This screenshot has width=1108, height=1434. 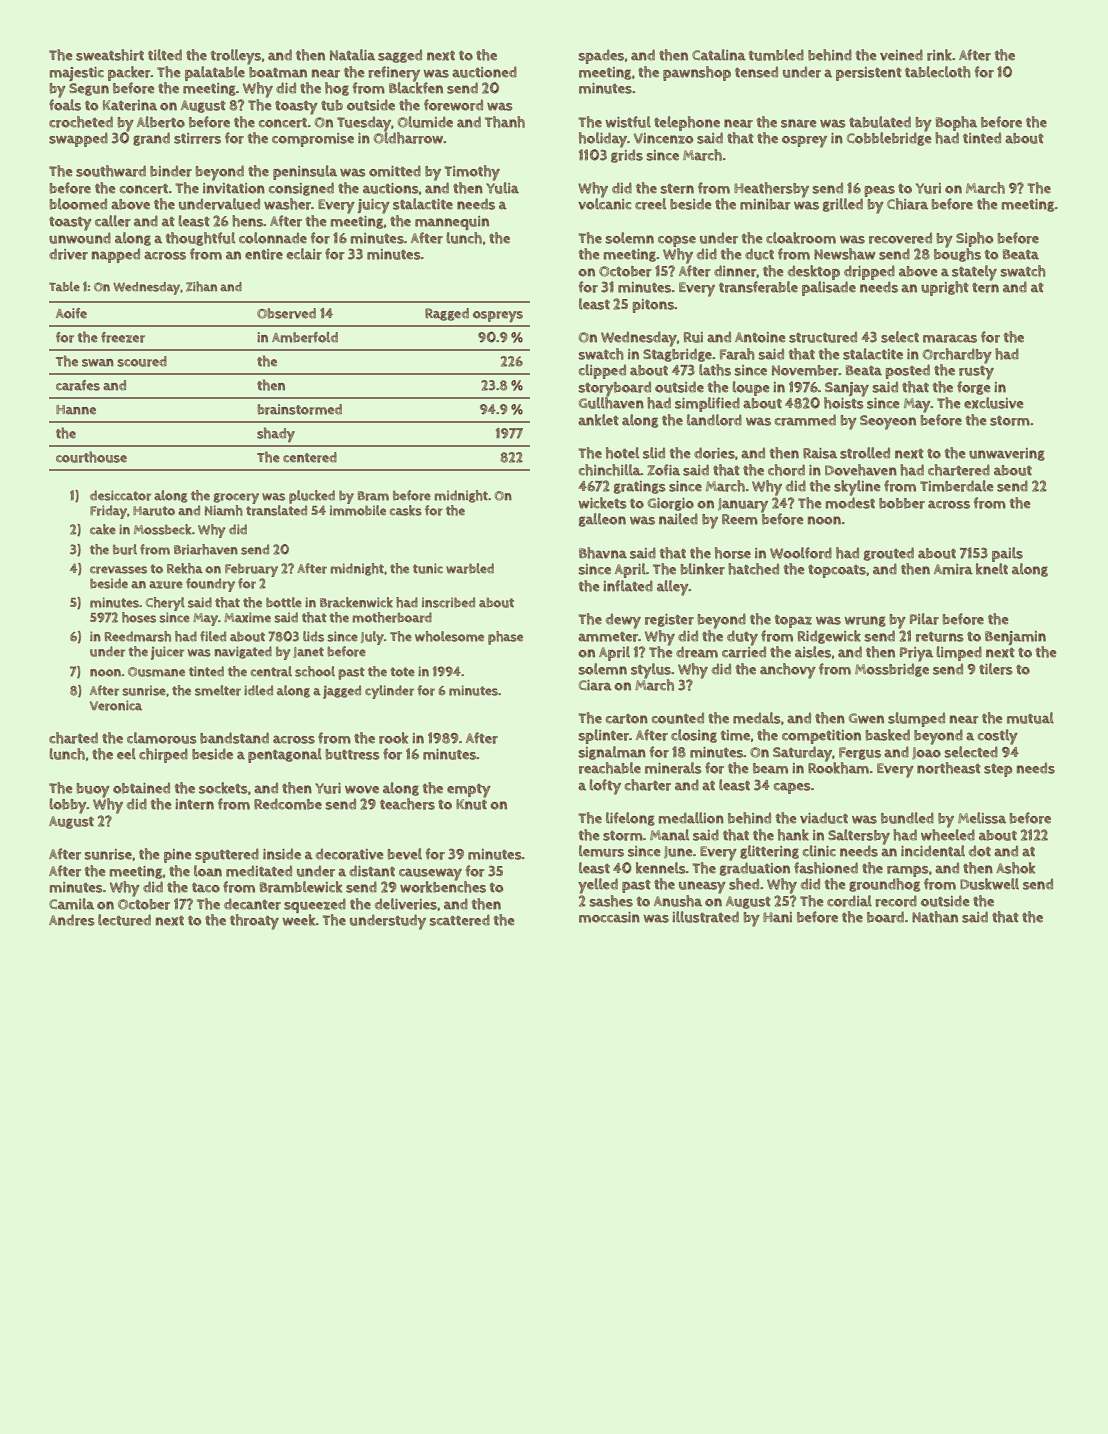 What do you see at coordinates (889, 139) in the screenshot?
I see `Cobblebridge` at bounding box center [889, 139].
